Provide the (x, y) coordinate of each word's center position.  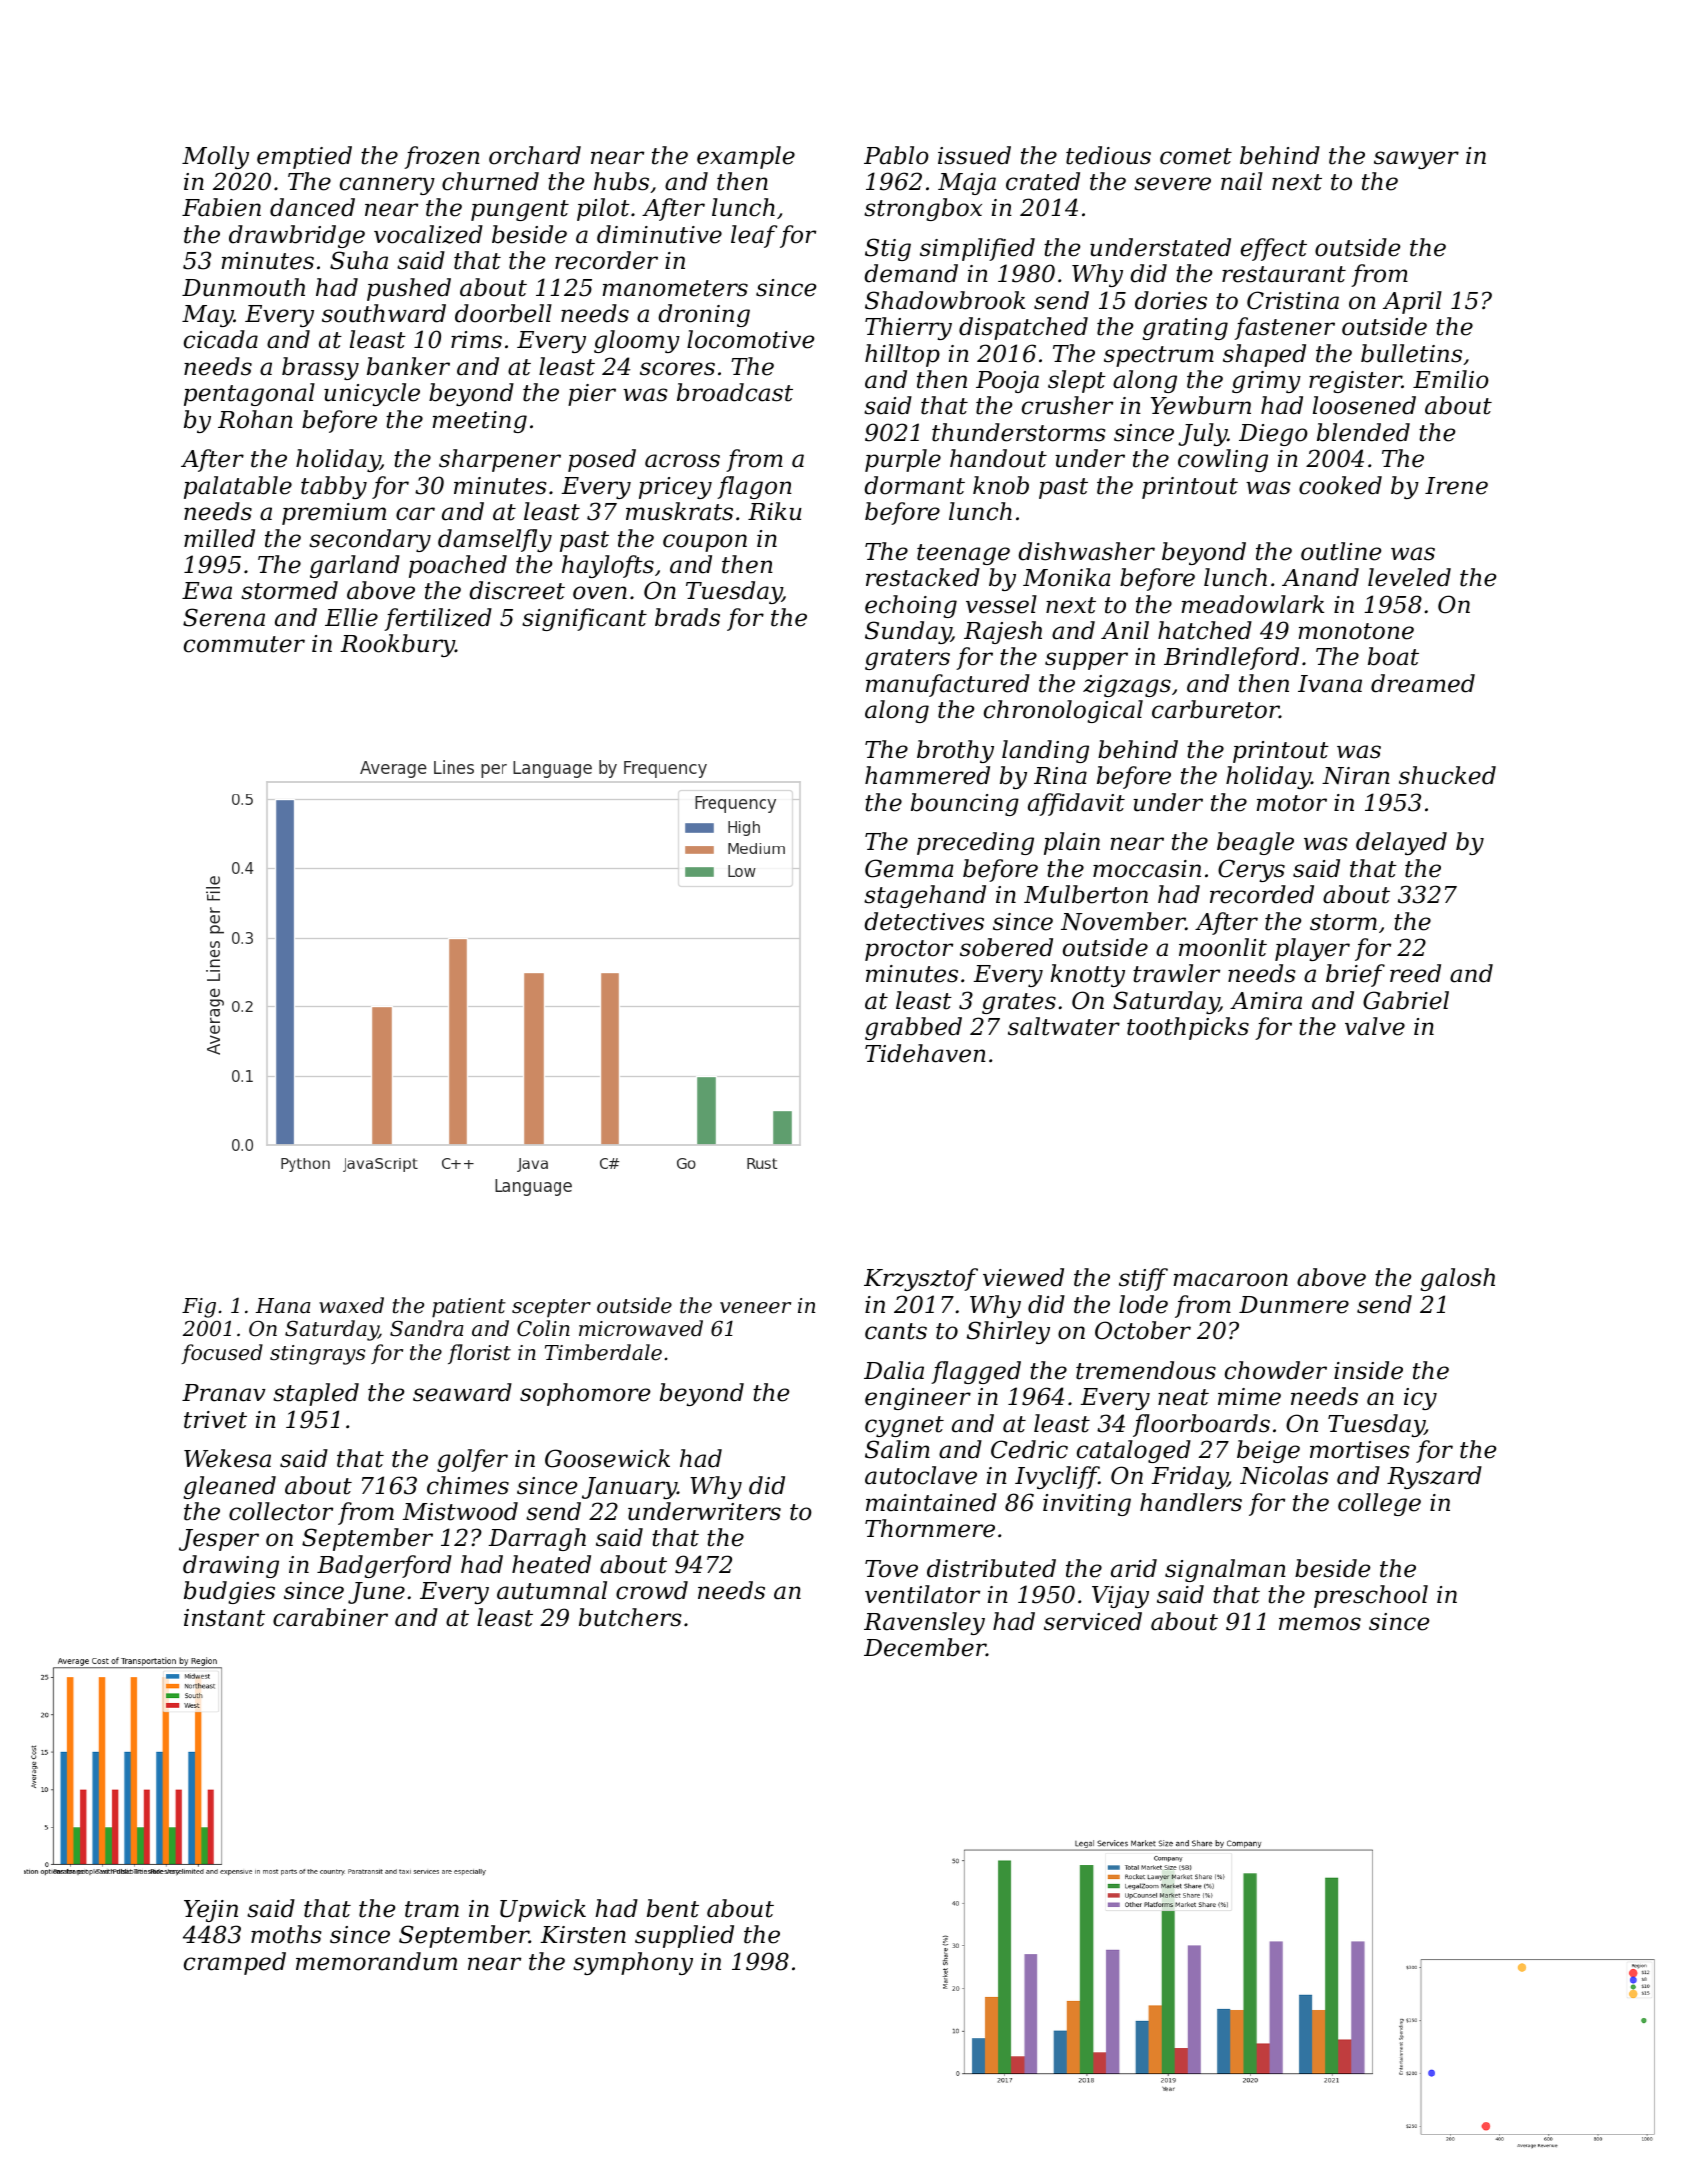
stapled (316, 1394)
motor (1292, 803)
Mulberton (1086, 894)
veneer (755, 1308)
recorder (606, 260)
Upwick (543, 1910)
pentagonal (249, 394)
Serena (224, 617)
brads (687, 617)
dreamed (1423, 683)
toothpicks (1188, 1028)
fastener (1284, 328)
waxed (351, 1305)
